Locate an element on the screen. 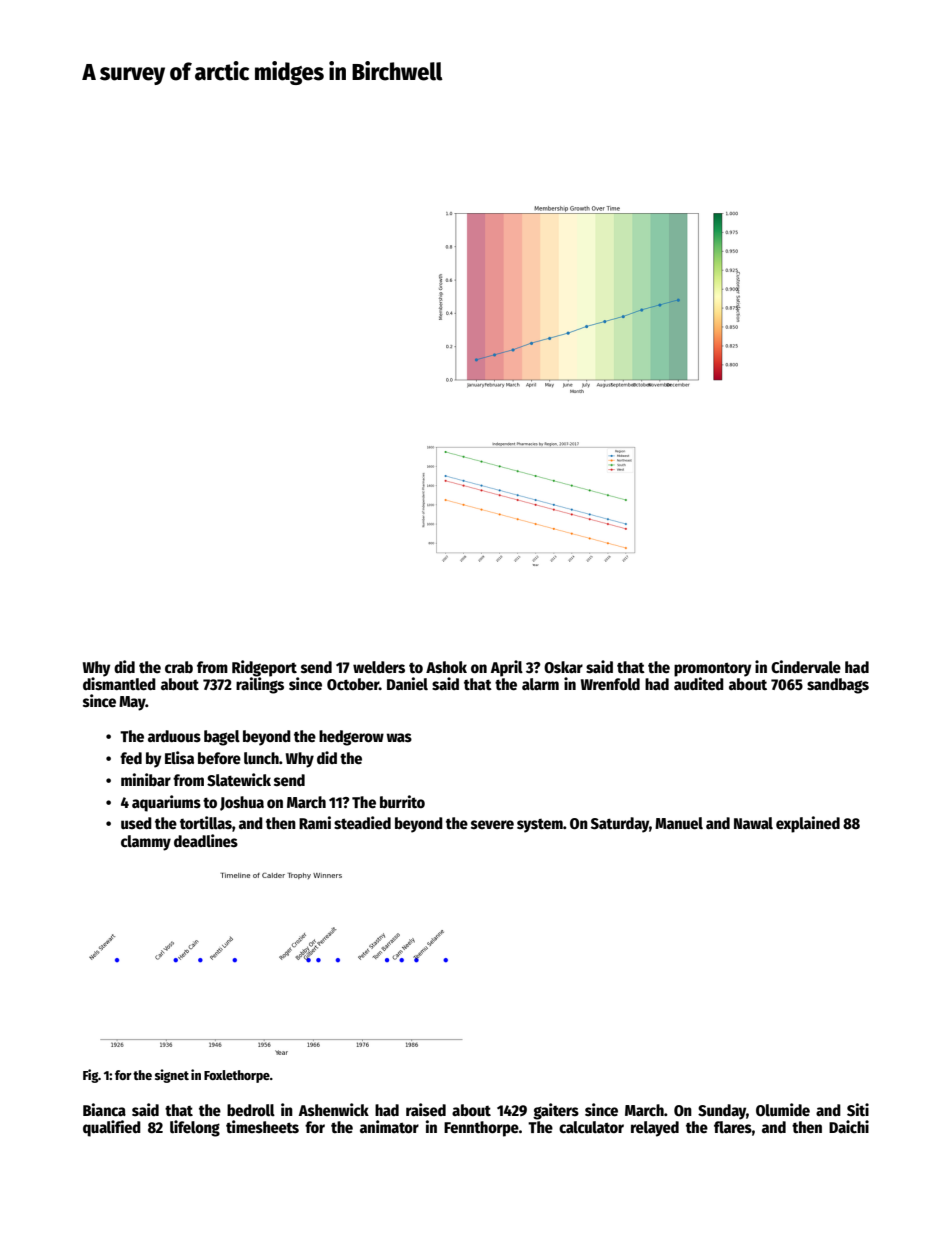 The width and height of the screenshot is (952, 1233). clammy is located at coordinates (146, 843).
